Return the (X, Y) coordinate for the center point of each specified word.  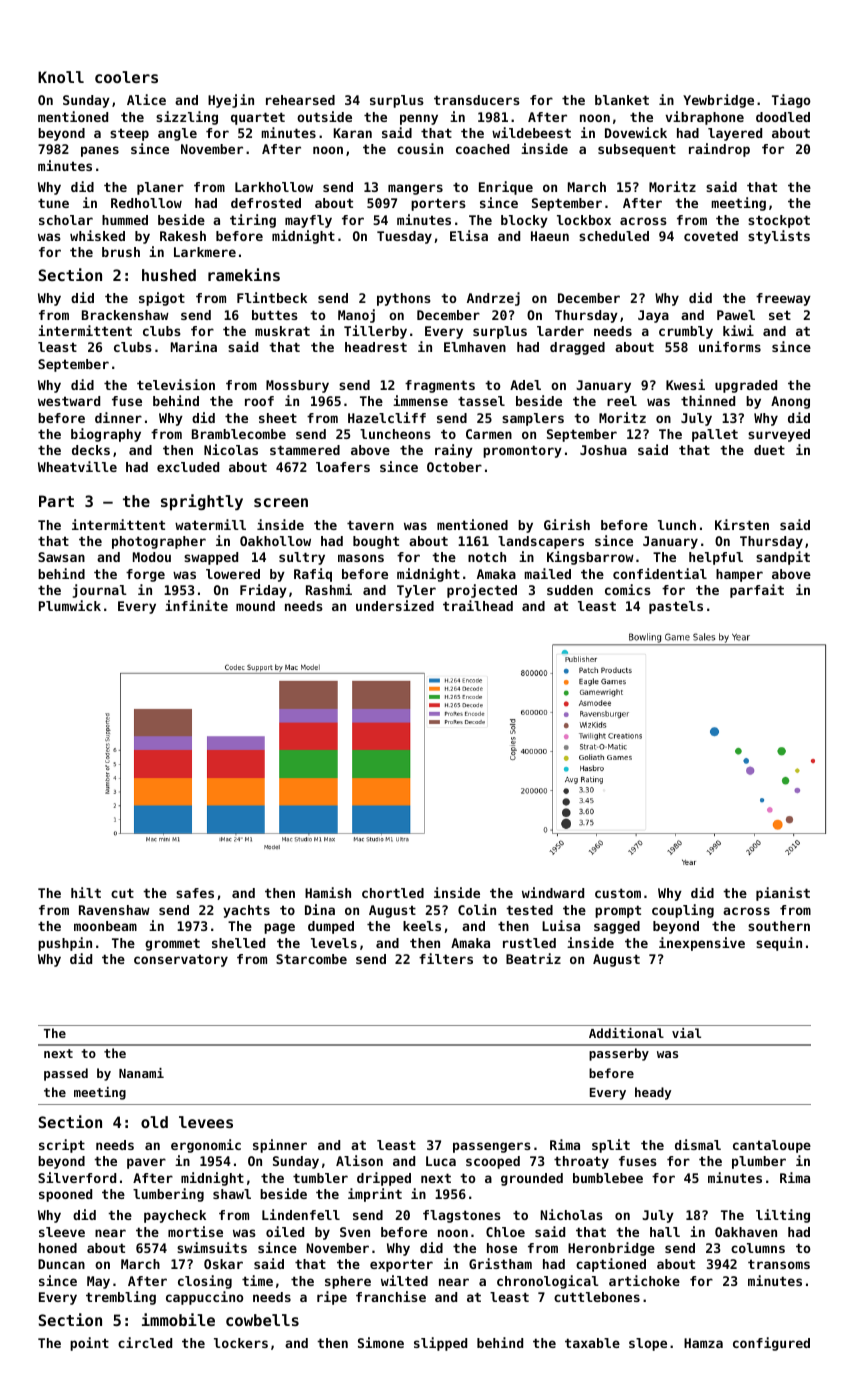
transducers (477, 100)
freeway (783, 299)
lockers (241, 1343)
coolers (126, 77)
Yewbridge (718, 101)
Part (56, 501)
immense (420, 400)
